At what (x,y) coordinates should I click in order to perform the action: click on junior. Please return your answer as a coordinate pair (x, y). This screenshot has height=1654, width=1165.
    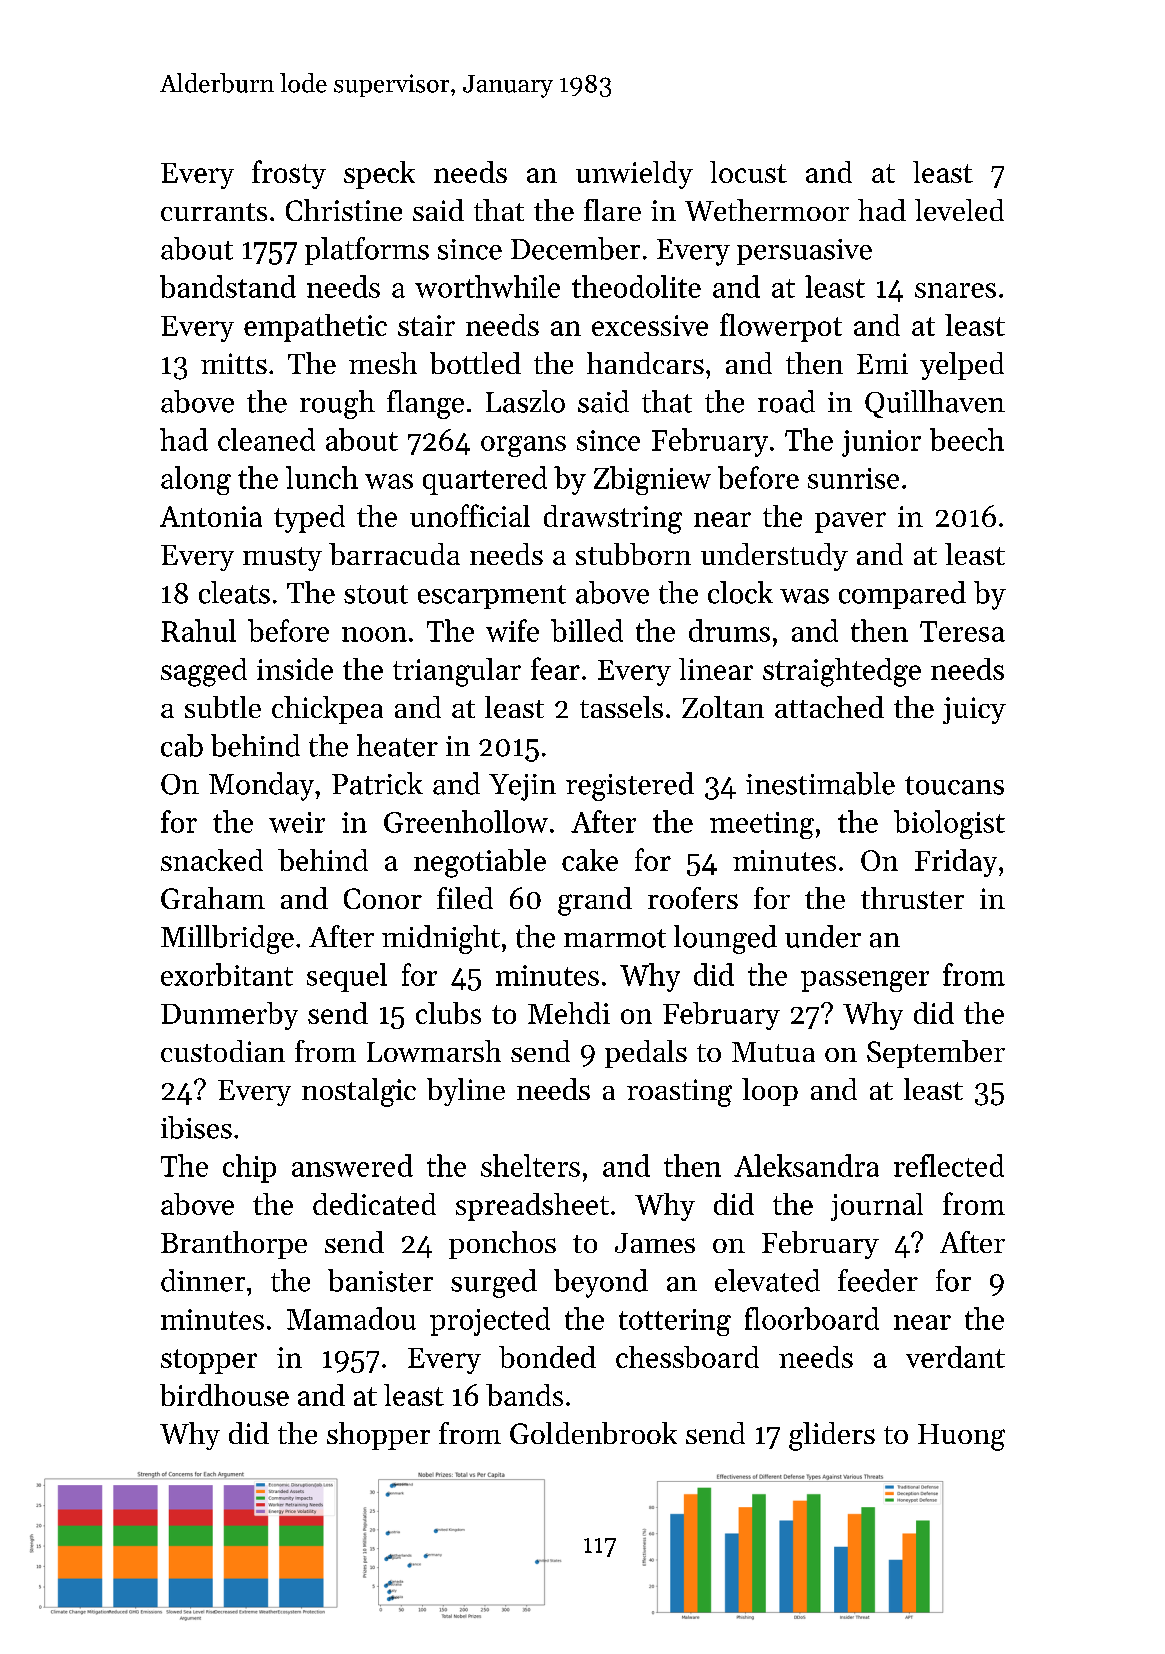
    Looking at the image, I should click on (881, 443).
